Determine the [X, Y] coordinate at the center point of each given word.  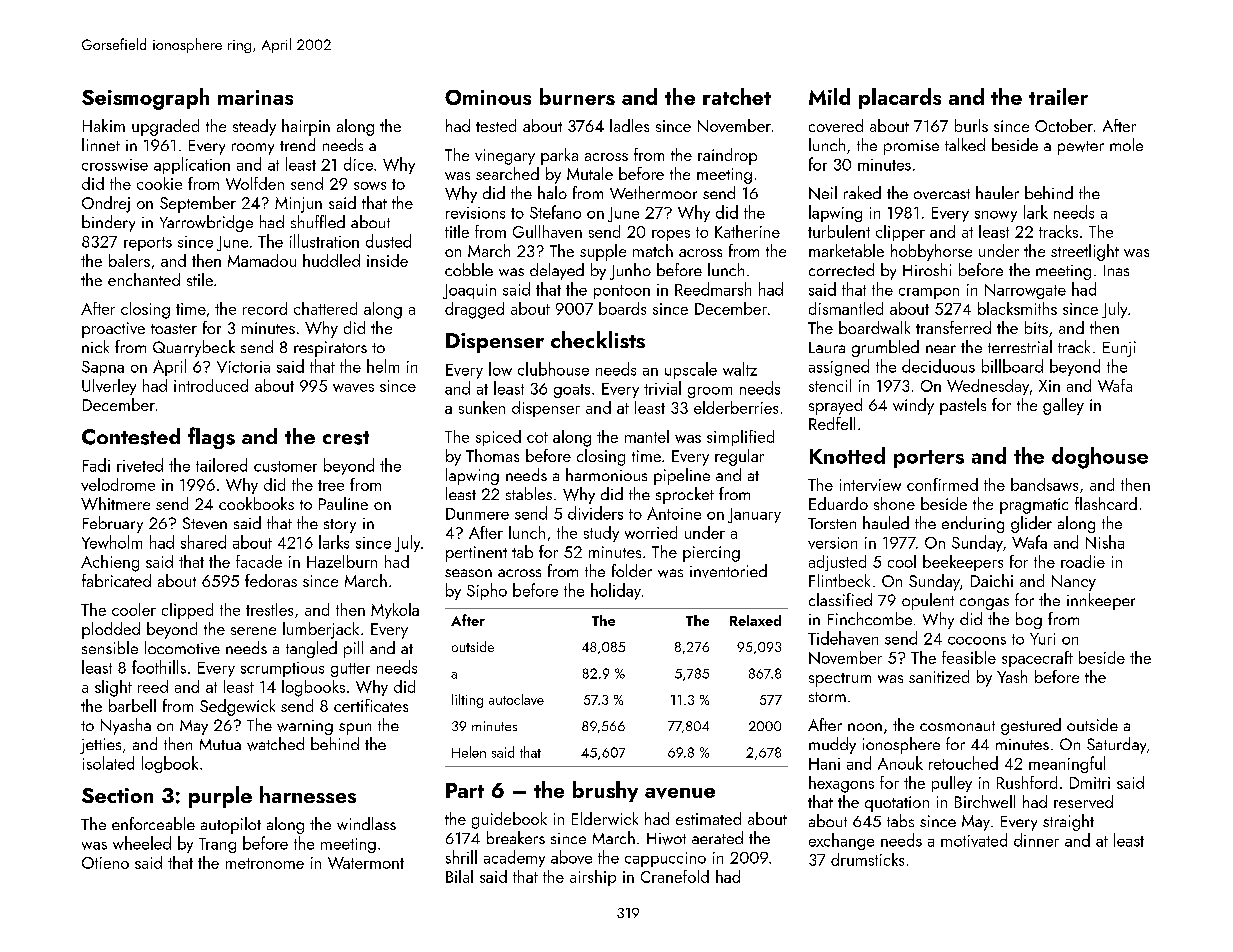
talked [965, 144]
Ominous [488, 97]
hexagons [841, 784]
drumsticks [867, 859]
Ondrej [106, 204]
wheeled [142, 843]
